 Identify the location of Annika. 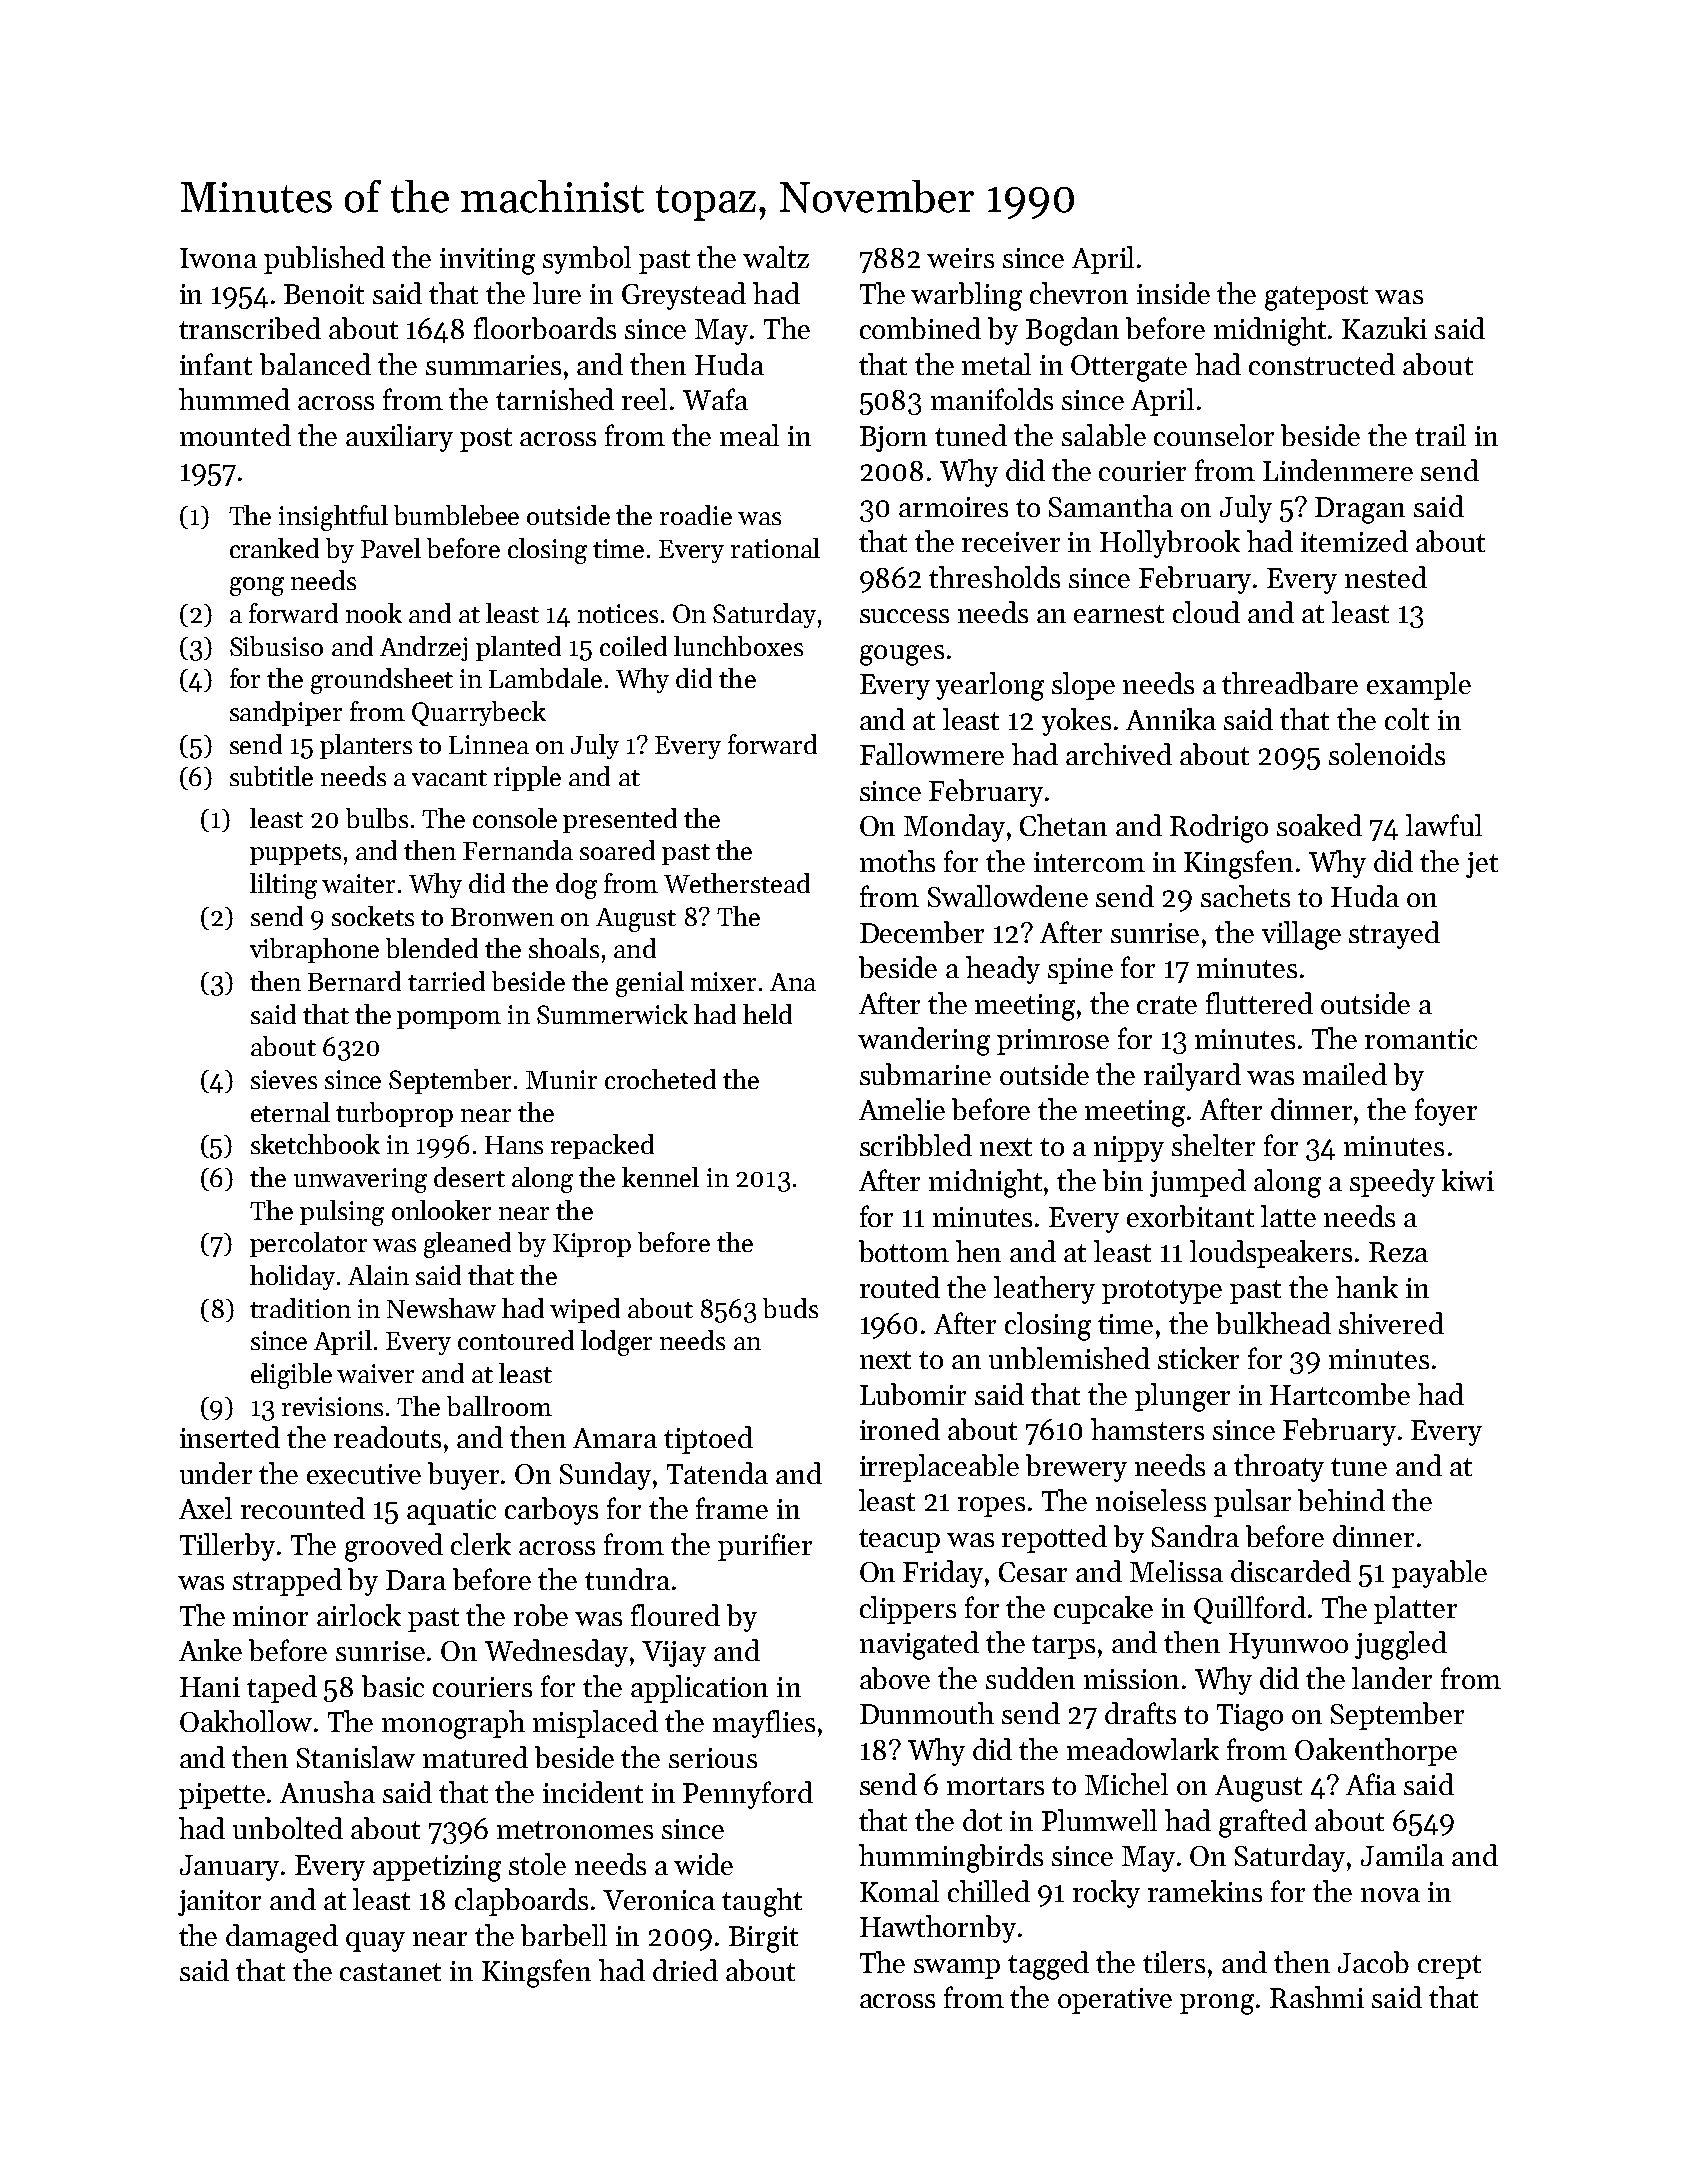
(1171, 719).
